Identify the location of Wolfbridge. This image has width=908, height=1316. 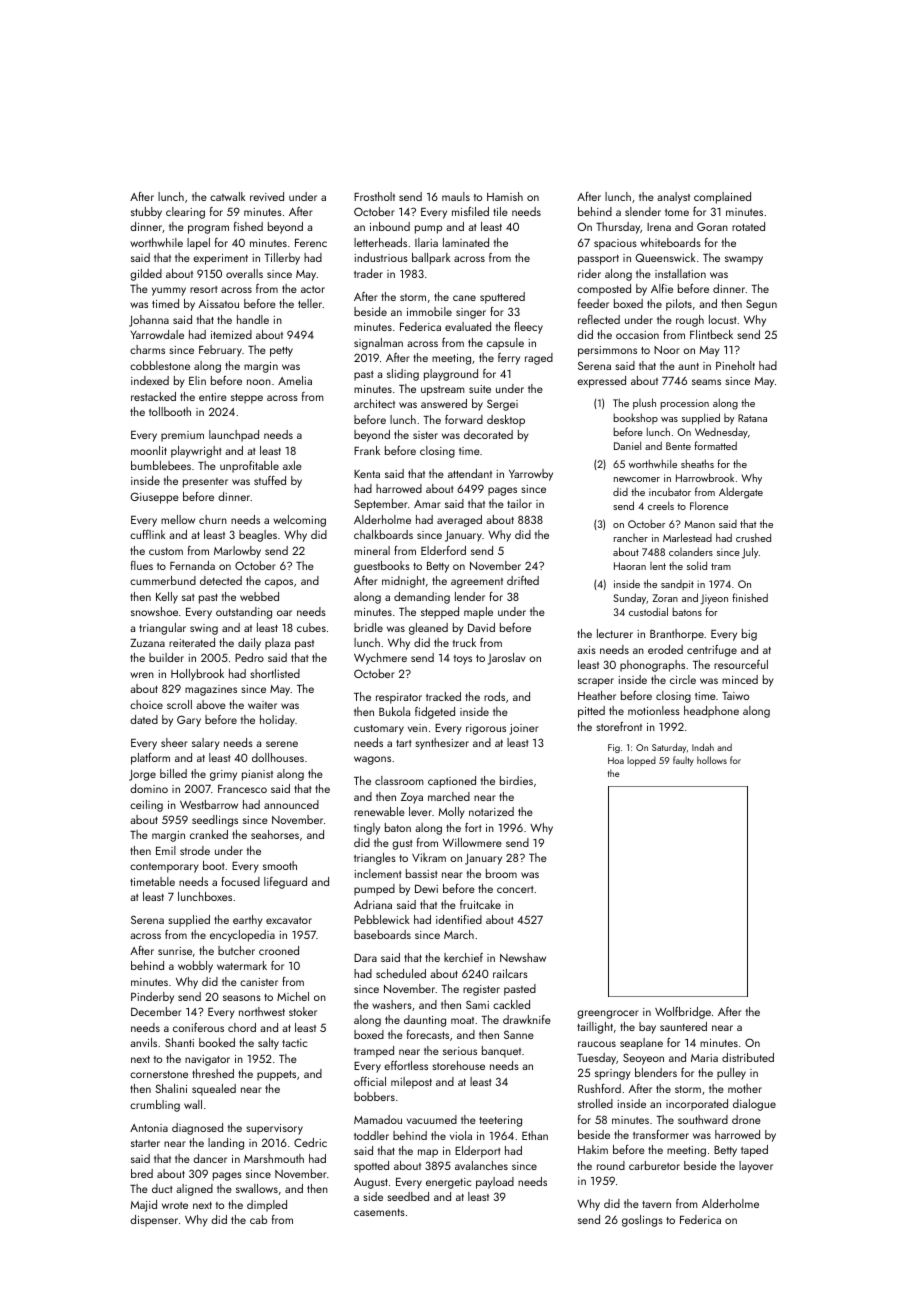
(683, 1013).
